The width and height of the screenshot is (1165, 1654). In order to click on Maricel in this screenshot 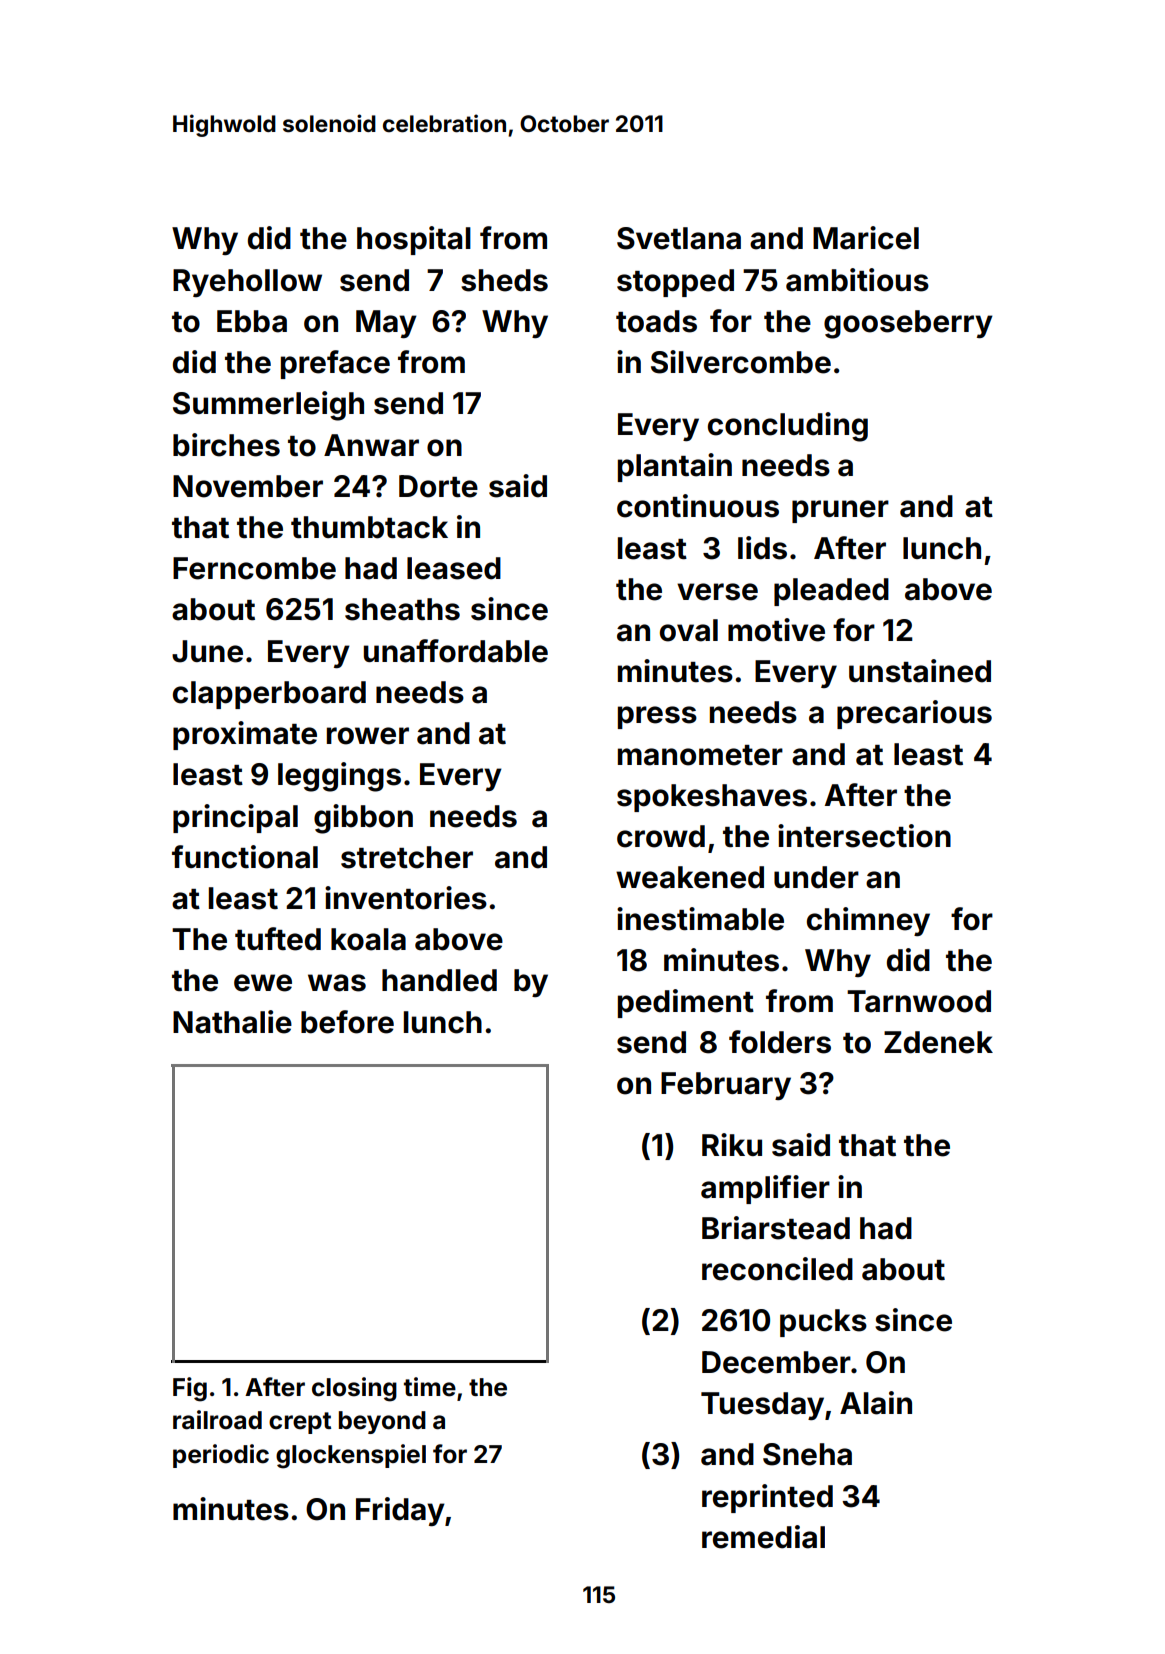, I will do `click(866, 238)`.
